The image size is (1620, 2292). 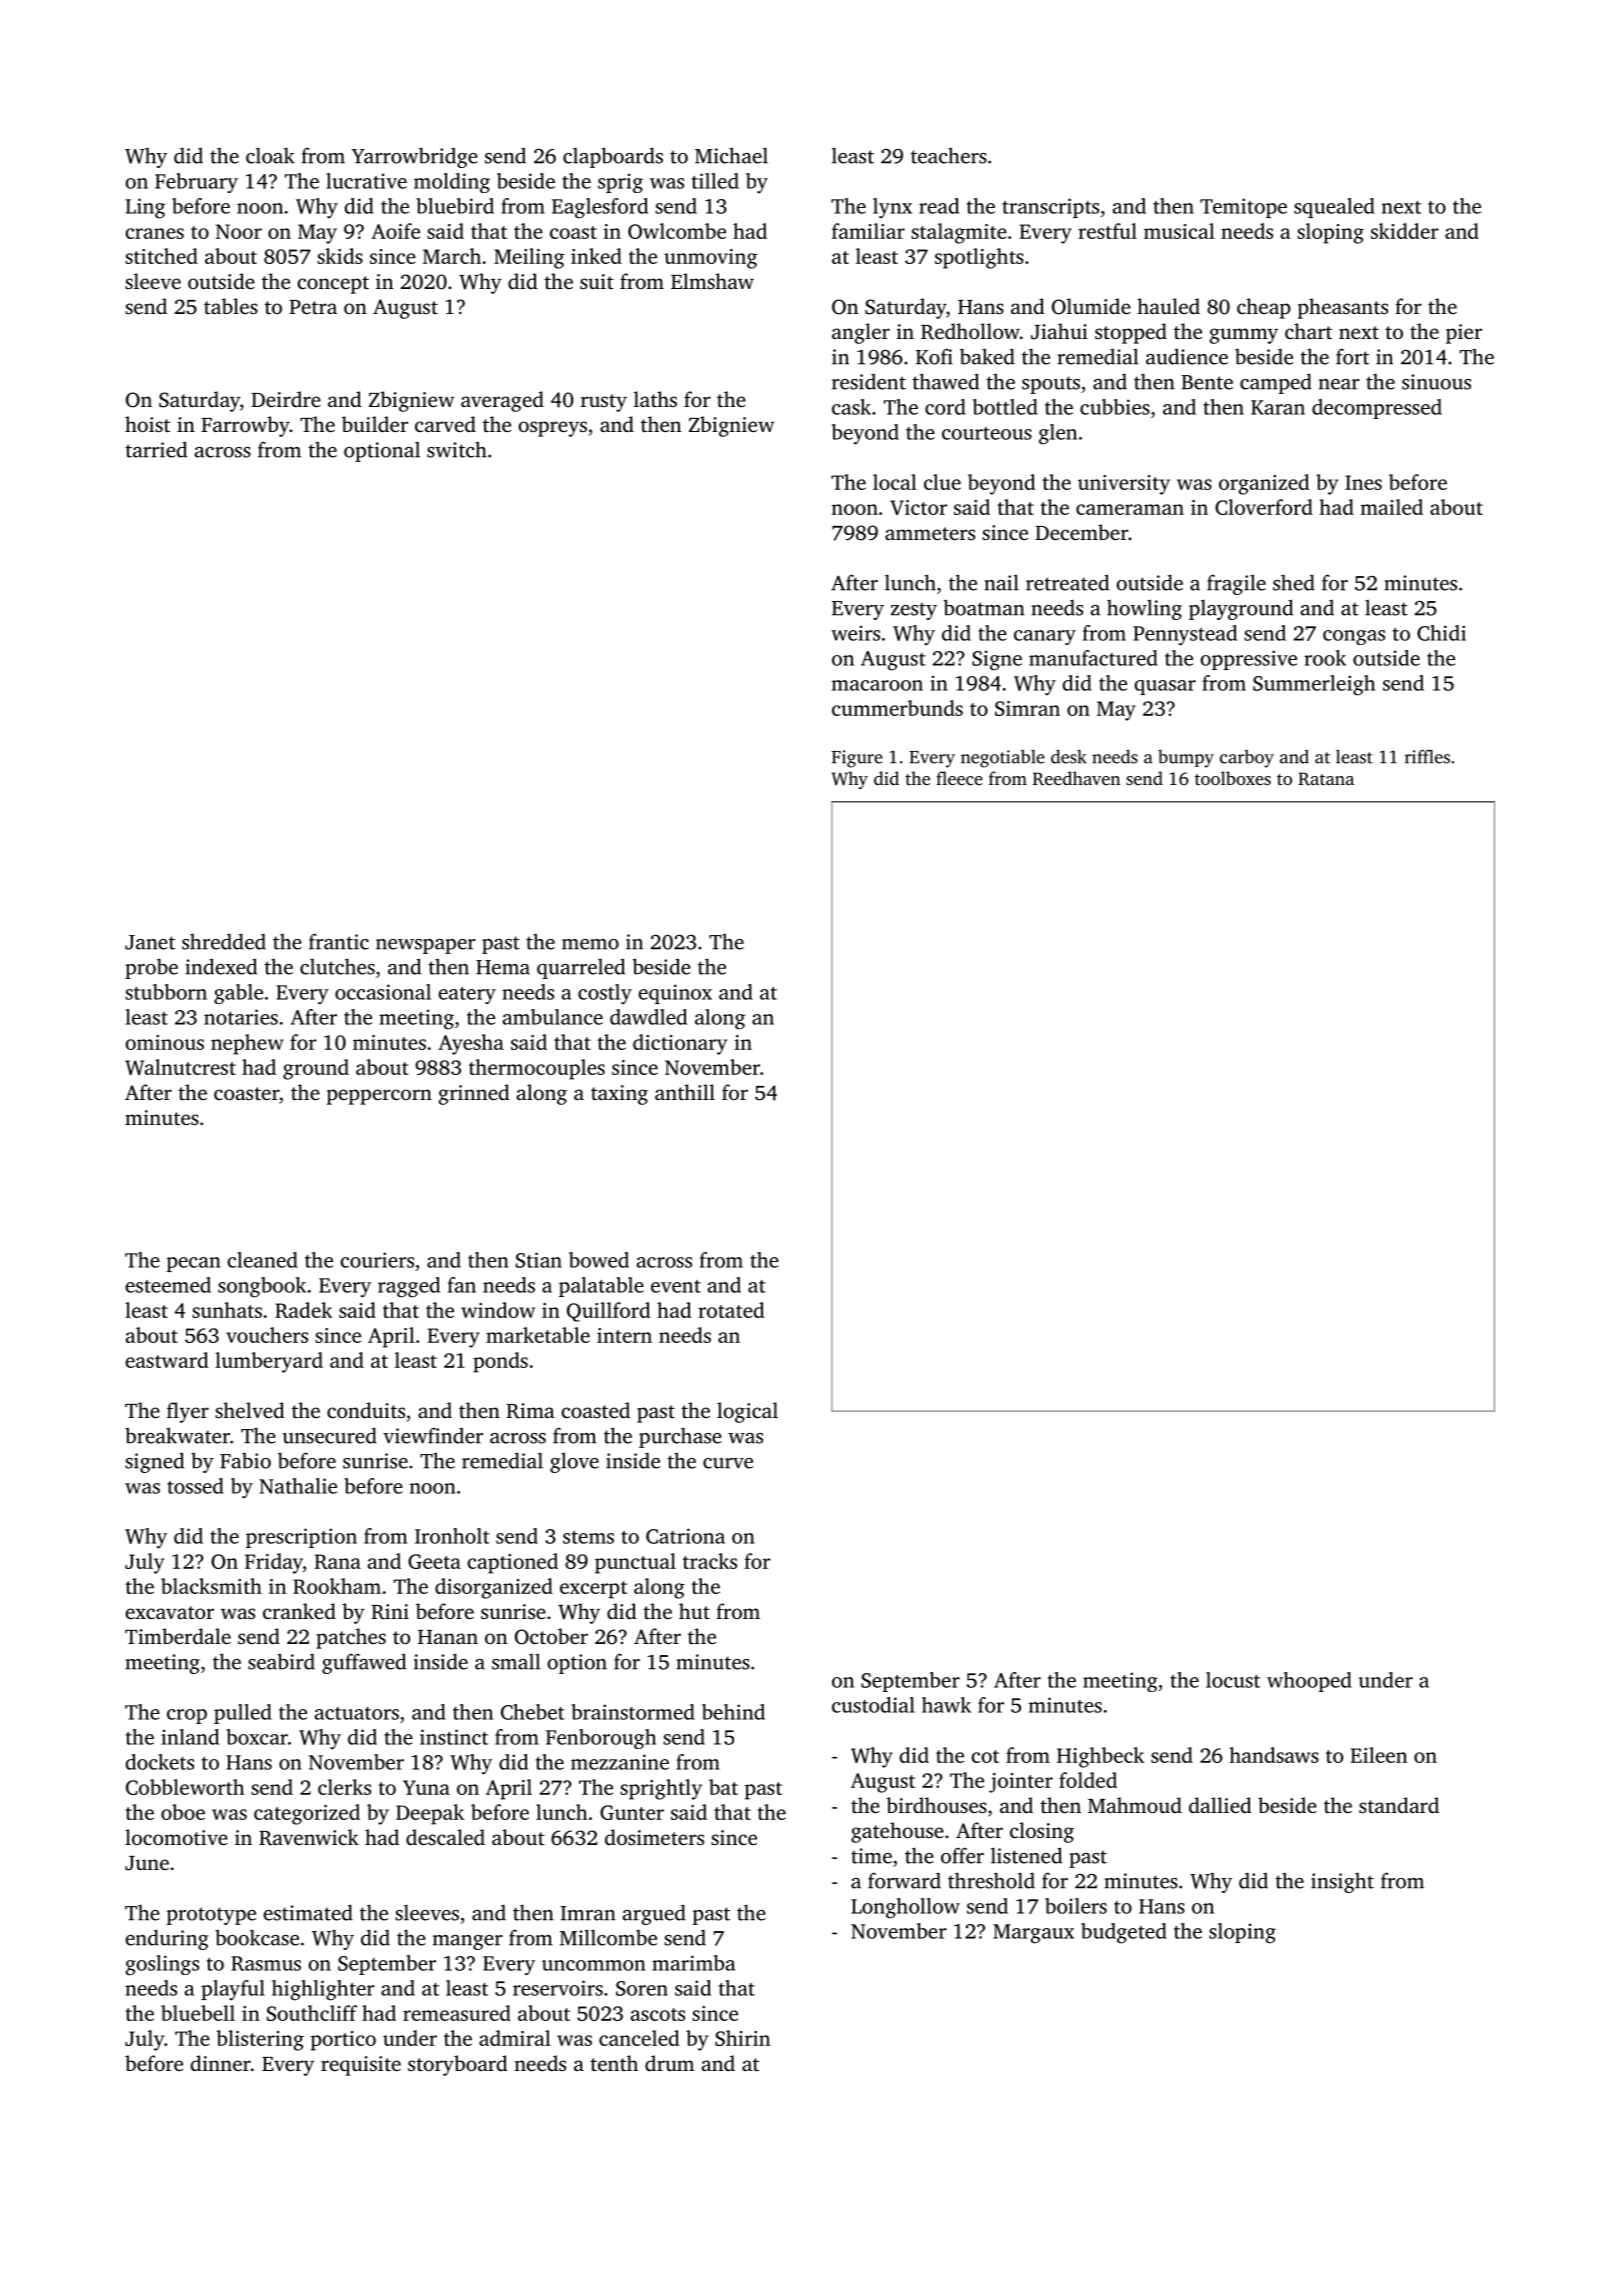 What do you see at coordinates (1379, 1755) in the screenshot?
I see `Eileen` at bounding box center [1379, 1755].
